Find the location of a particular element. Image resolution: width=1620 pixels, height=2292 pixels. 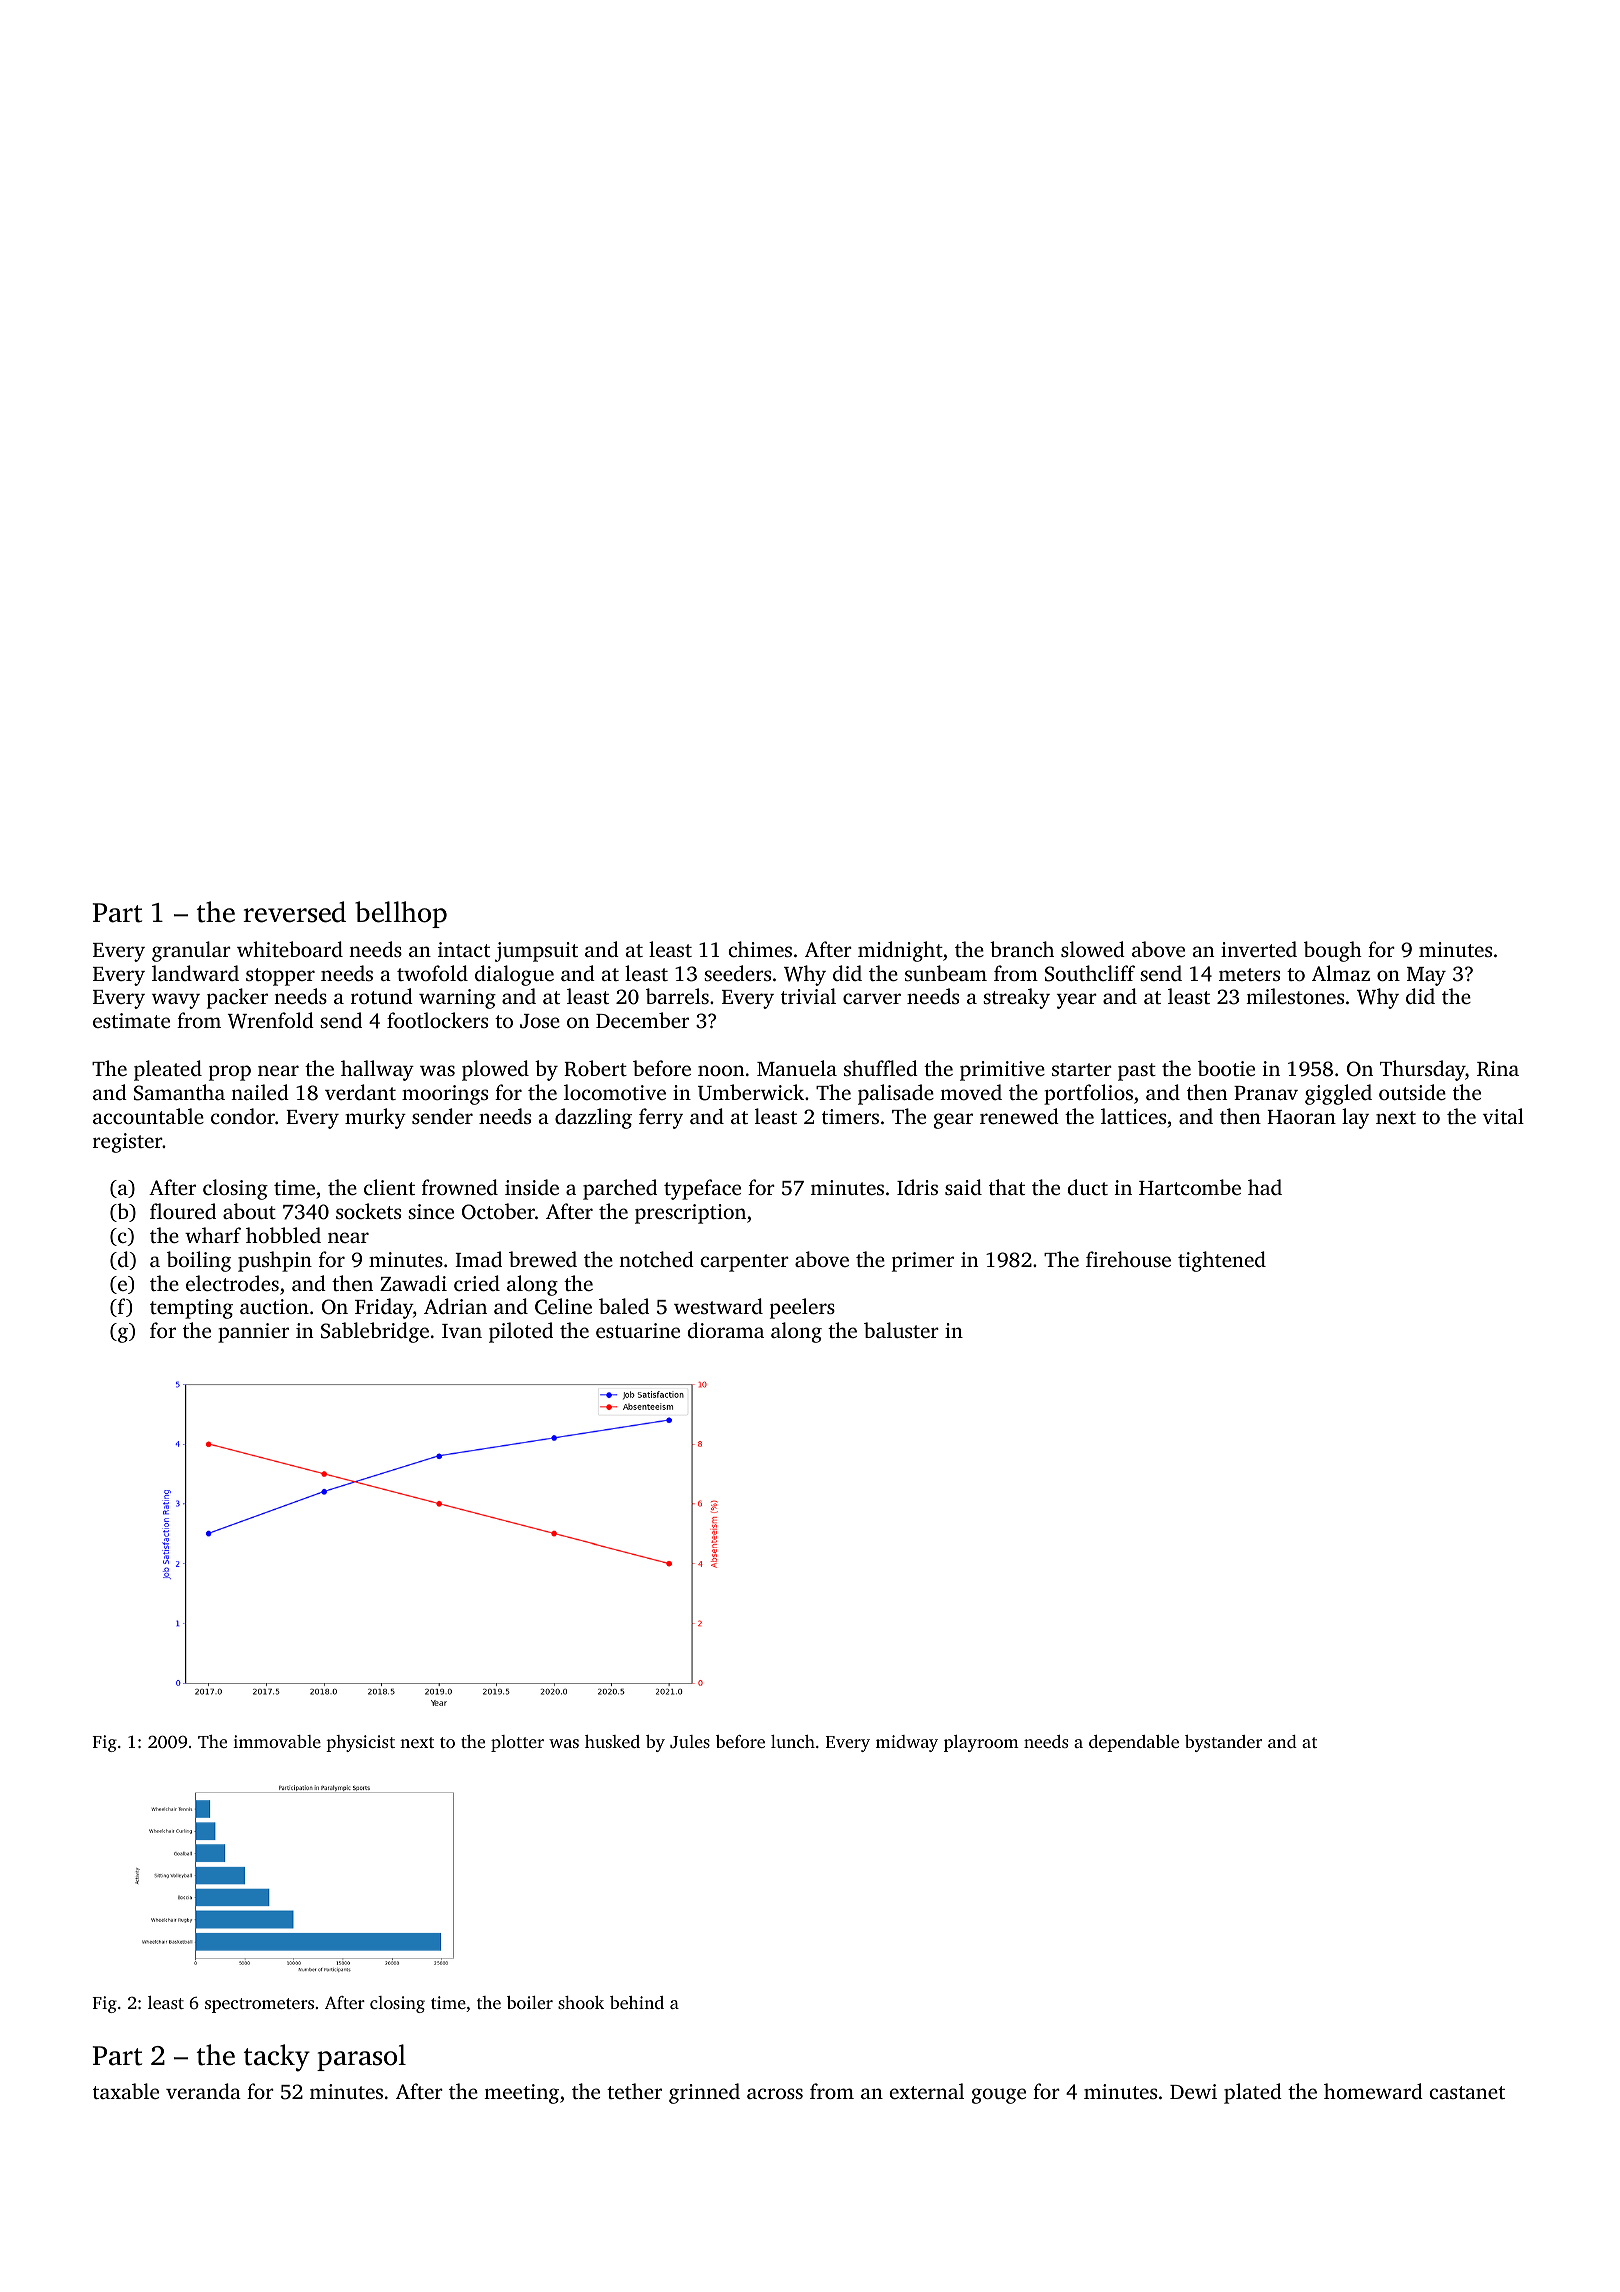

granular is located at coordinates (191, 951).
